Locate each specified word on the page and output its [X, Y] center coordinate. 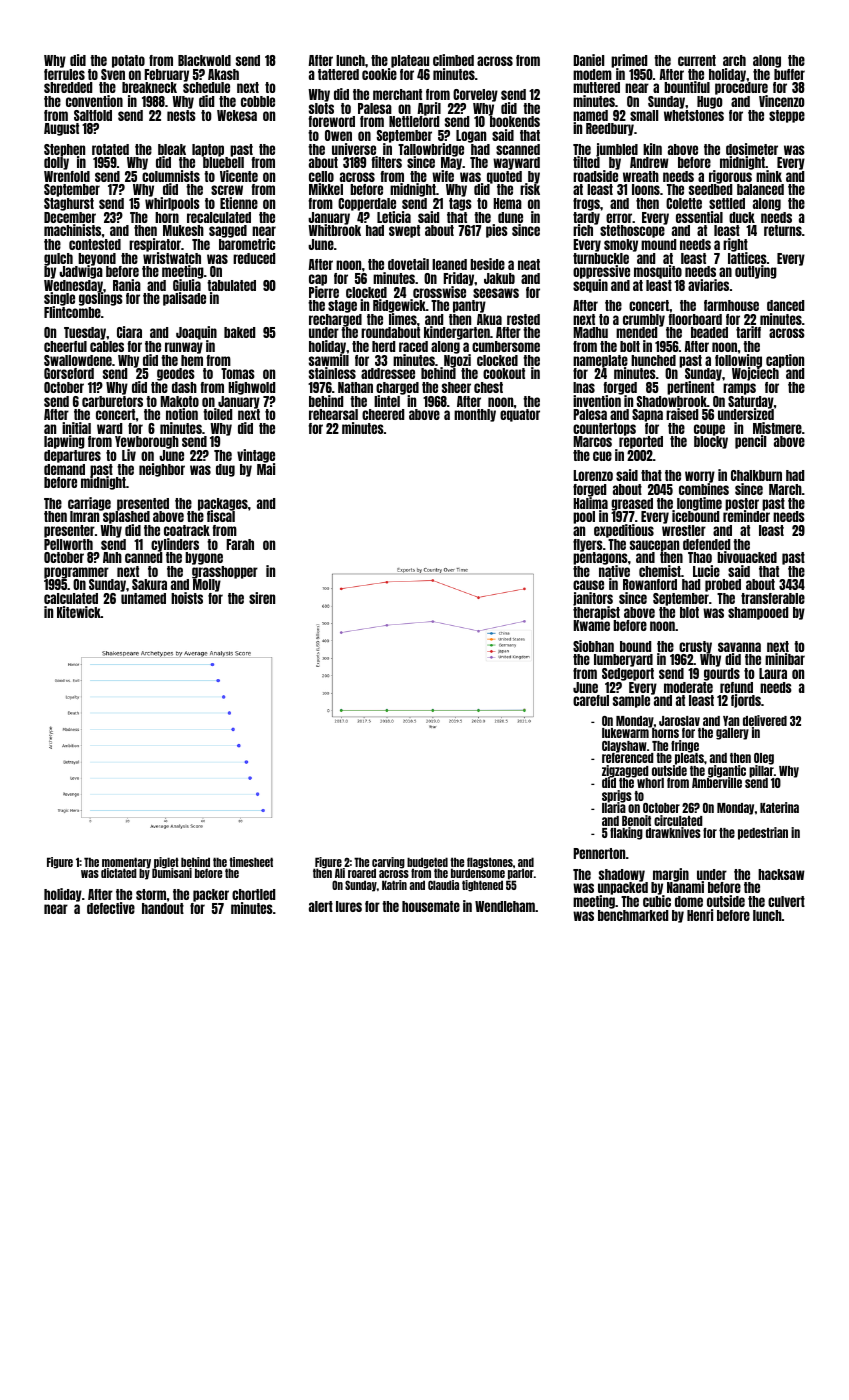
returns [783, 230]
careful [591, 700]
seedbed [710, 189]
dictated [119, 873]
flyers [588, 545]
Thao [700, 557]
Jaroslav [679, 721]
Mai [266, 469]
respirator [155, 245]
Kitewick [79, 612]
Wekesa [237, 115]
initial [76, 428]
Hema [507, 203]
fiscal [221, 516]
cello [321, 176]
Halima [590, 503]
